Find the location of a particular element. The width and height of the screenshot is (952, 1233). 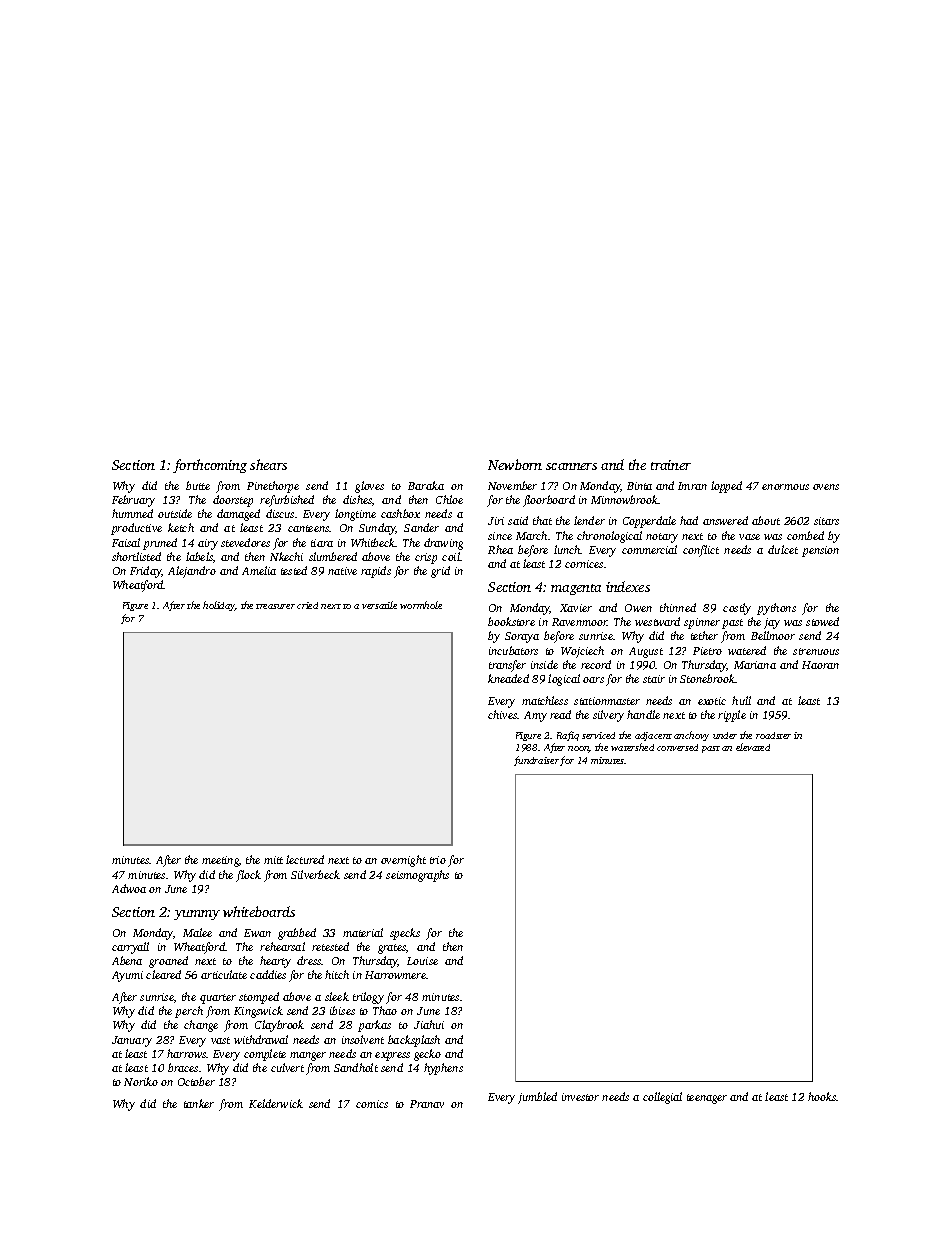

Noriko is located at coordinates (141, 1081).
